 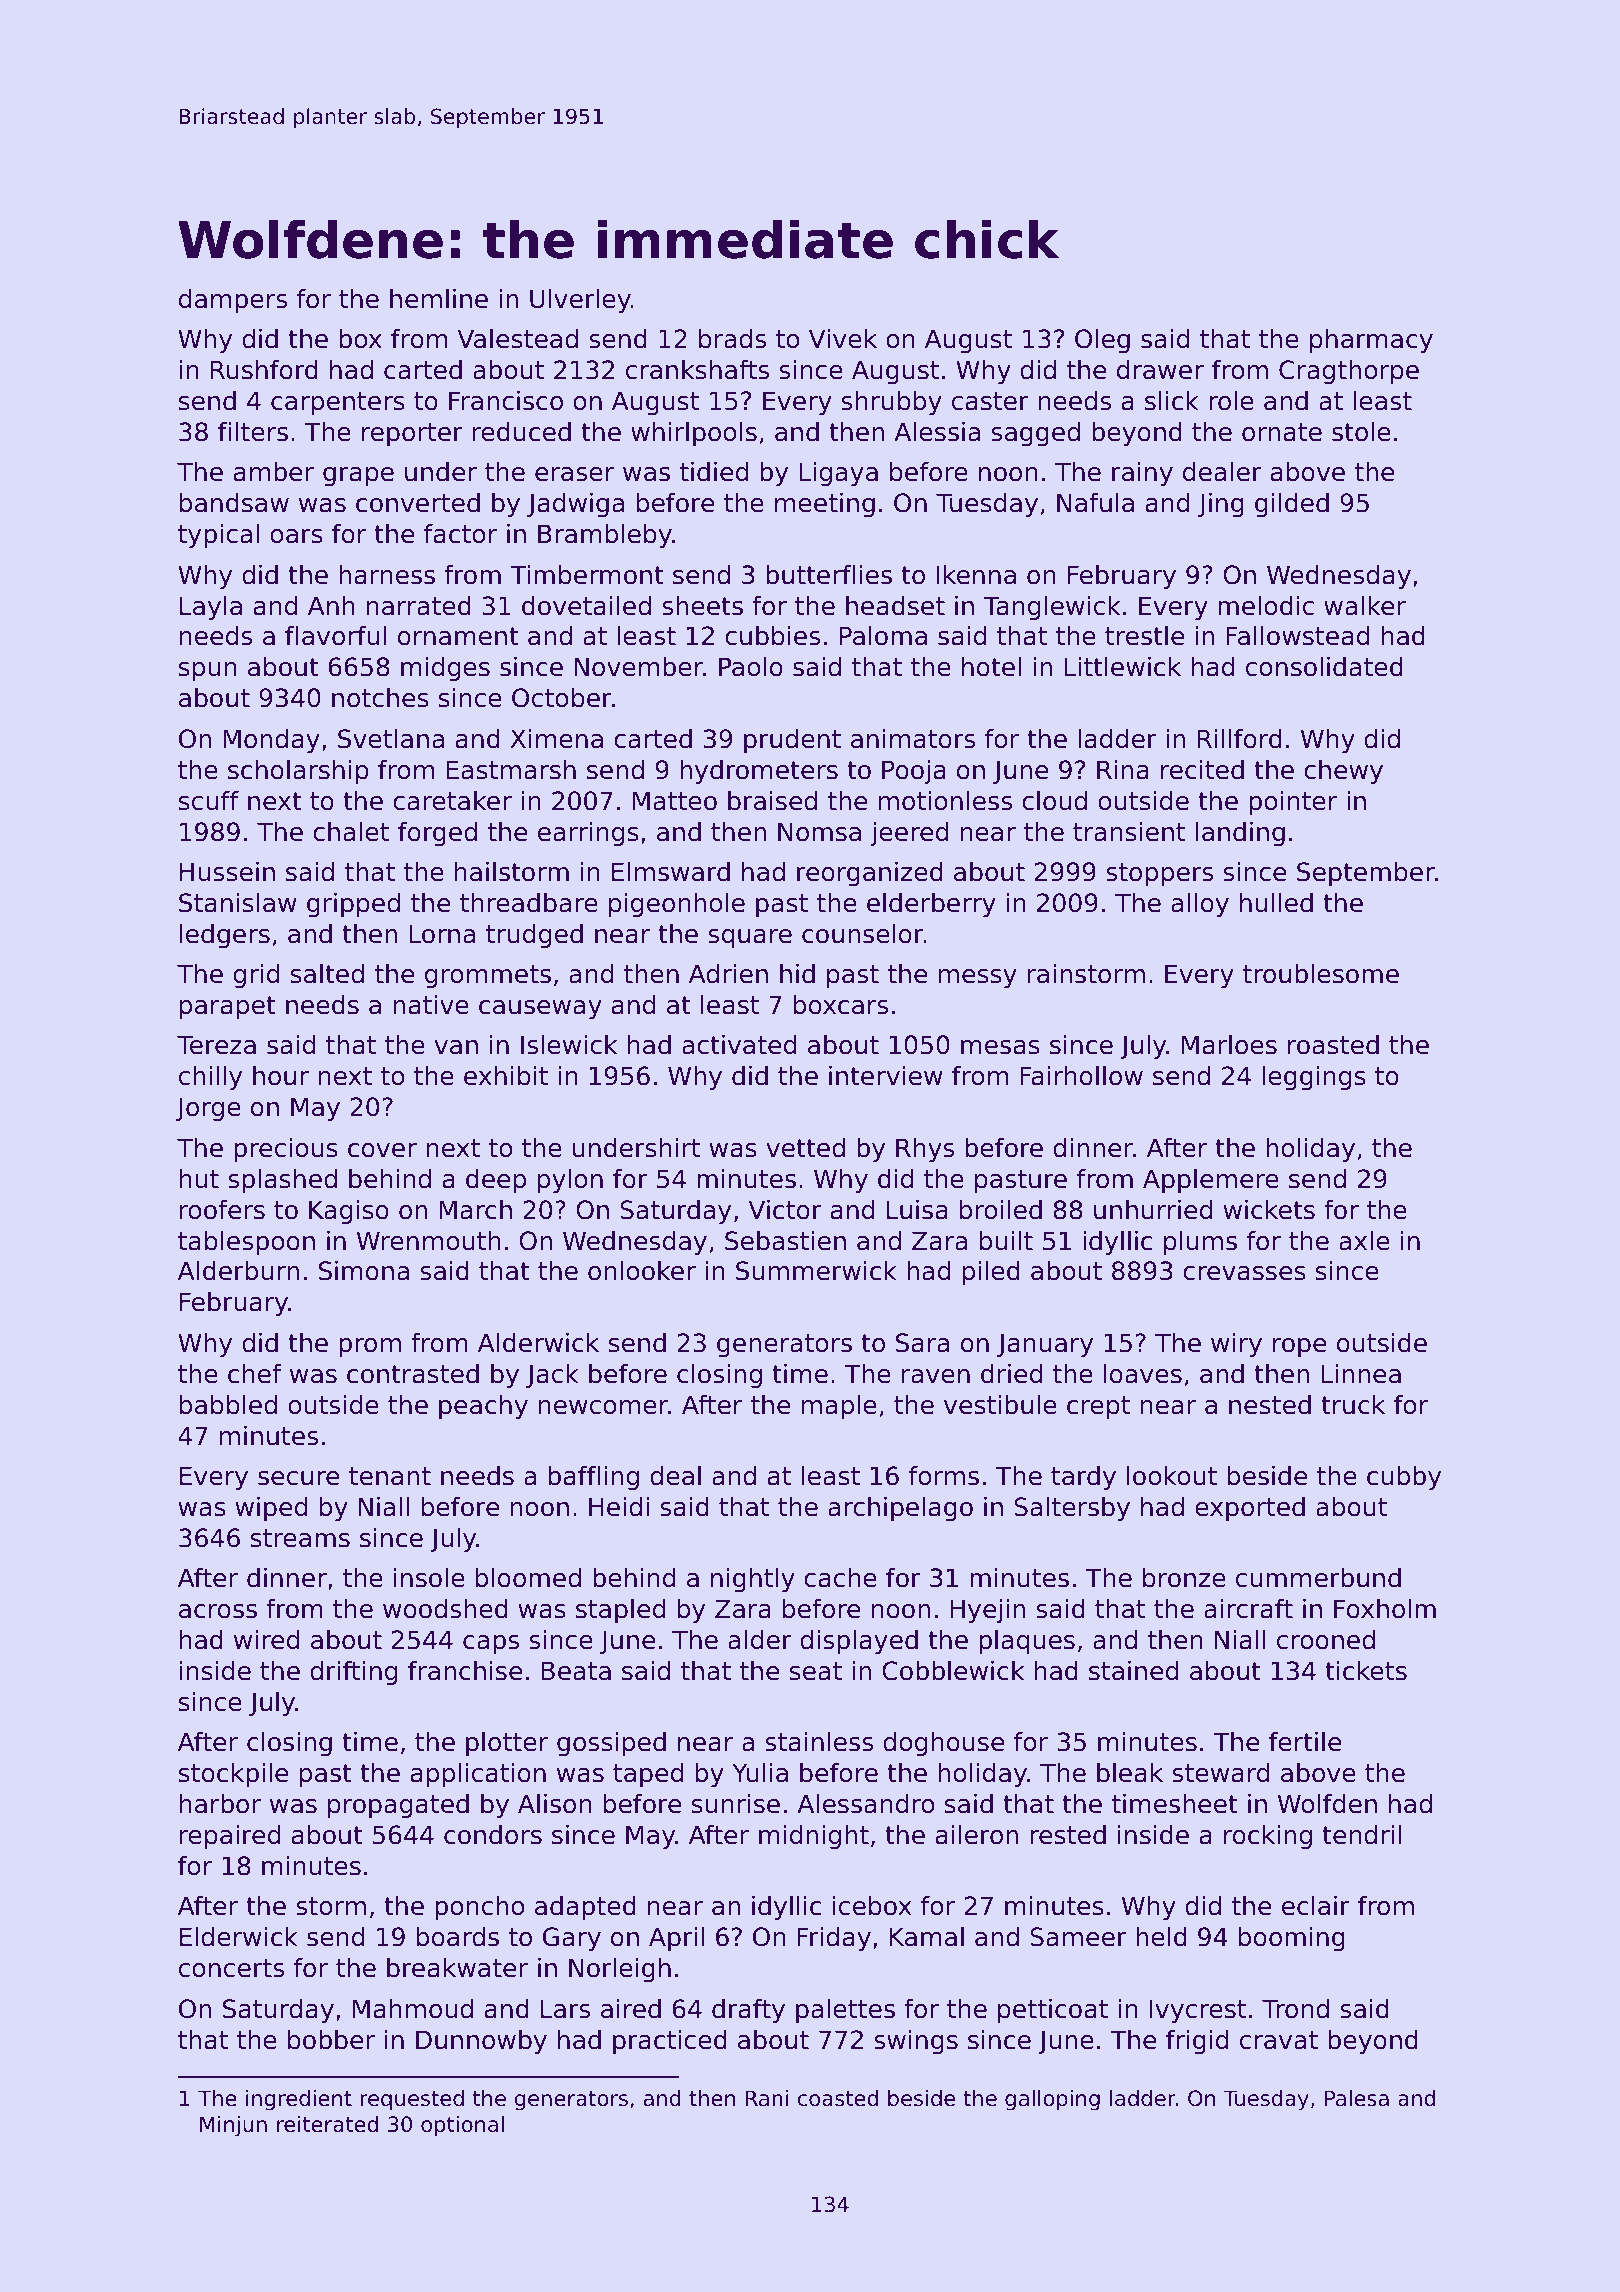 I want to click on pharmacy, so click(x=1371, y=341).
